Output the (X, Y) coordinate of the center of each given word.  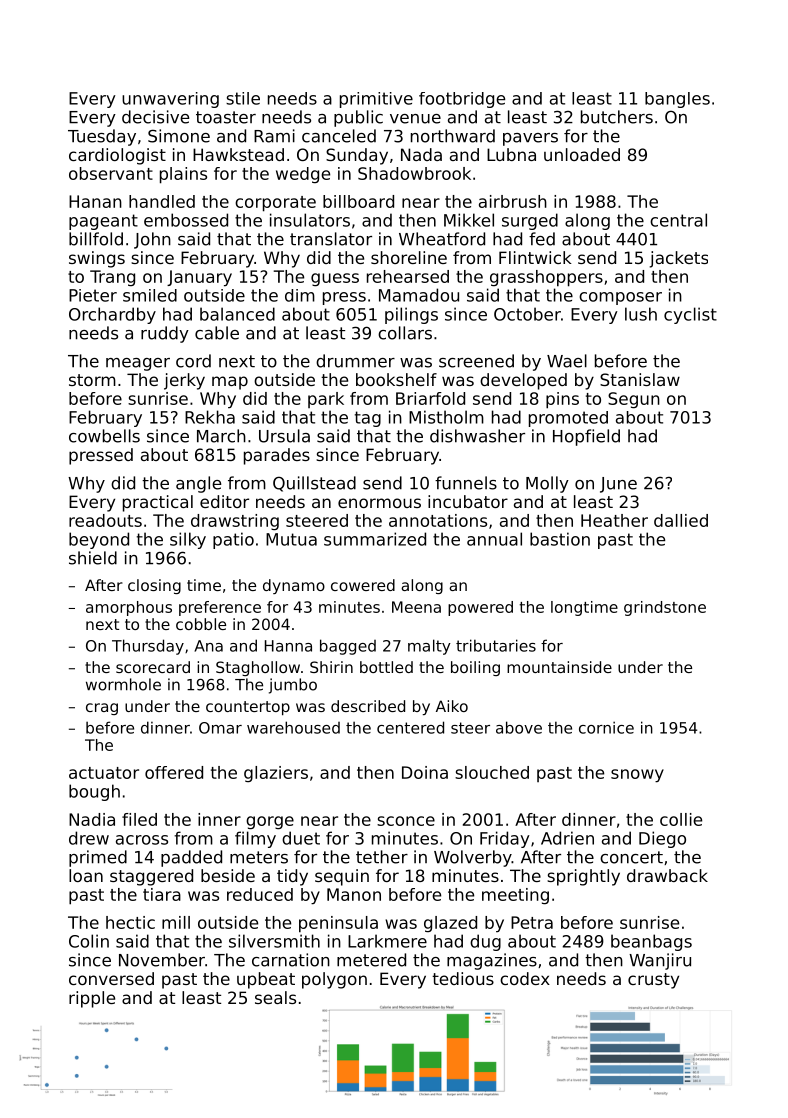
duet (301, 838)
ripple (92, 999)
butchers (617, 117)
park (326, 400)
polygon (334, 980)
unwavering (170, 100)
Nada (421, 154)
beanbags (651, 942)
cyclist (690, 315)
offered (174, 772)
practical (158, 503)
